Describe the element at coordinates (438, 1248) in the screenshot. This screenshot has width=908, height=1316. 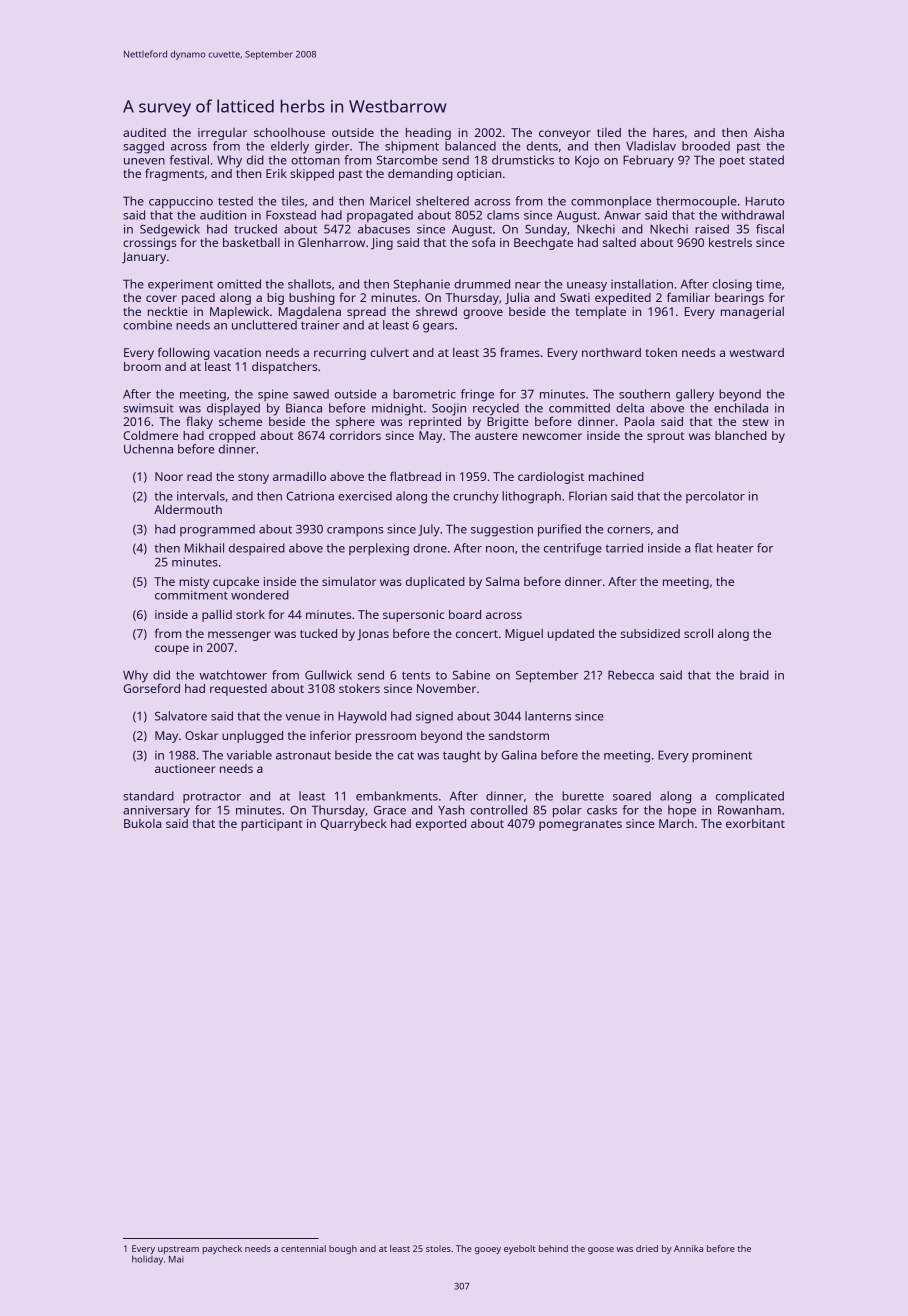
I see `stoles` at that location.
